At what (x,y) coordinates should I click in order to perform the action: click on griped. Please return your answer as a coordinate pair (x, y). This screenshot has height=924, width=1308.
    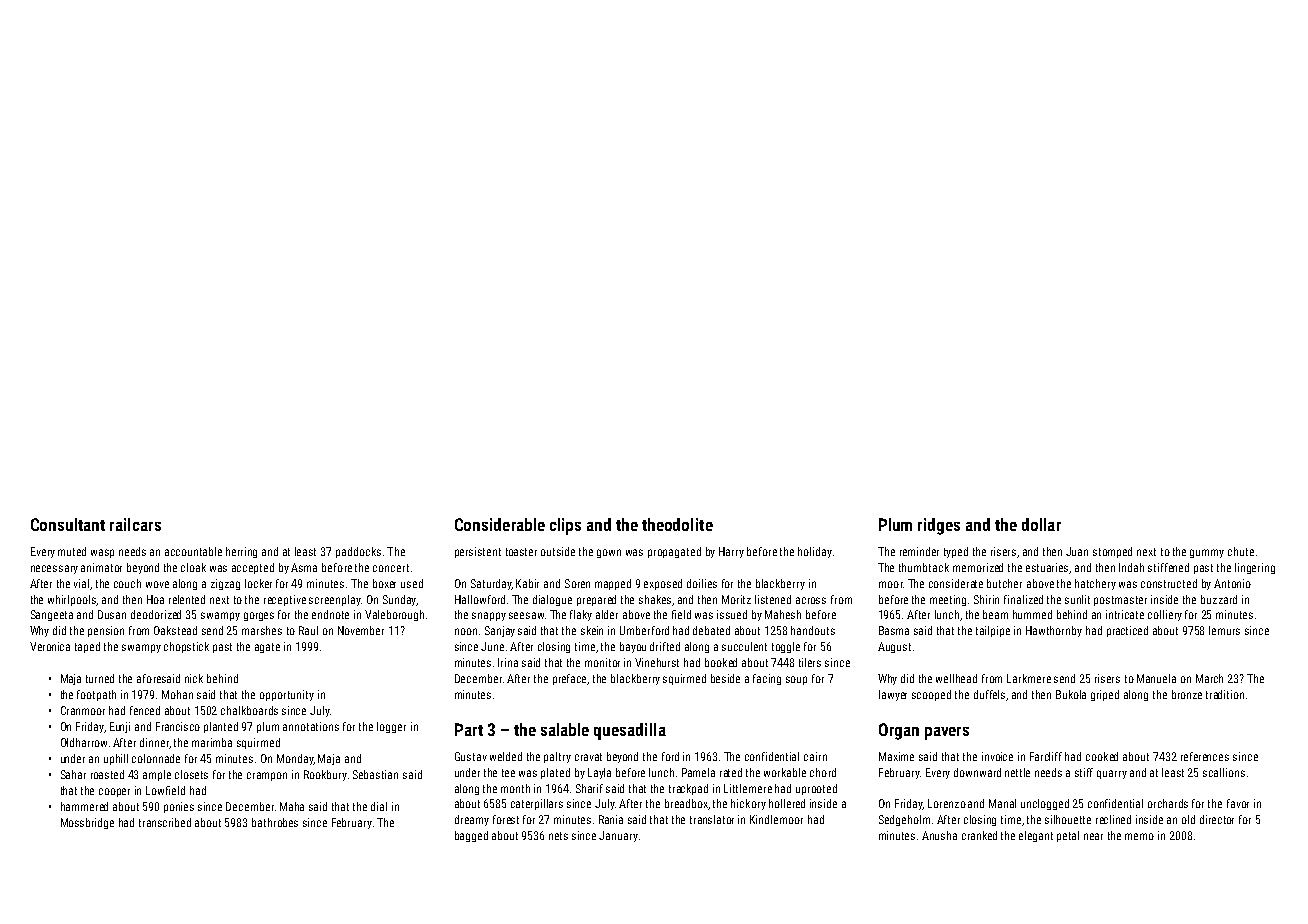
    Looking at the image, I should click on (1105, 695).
